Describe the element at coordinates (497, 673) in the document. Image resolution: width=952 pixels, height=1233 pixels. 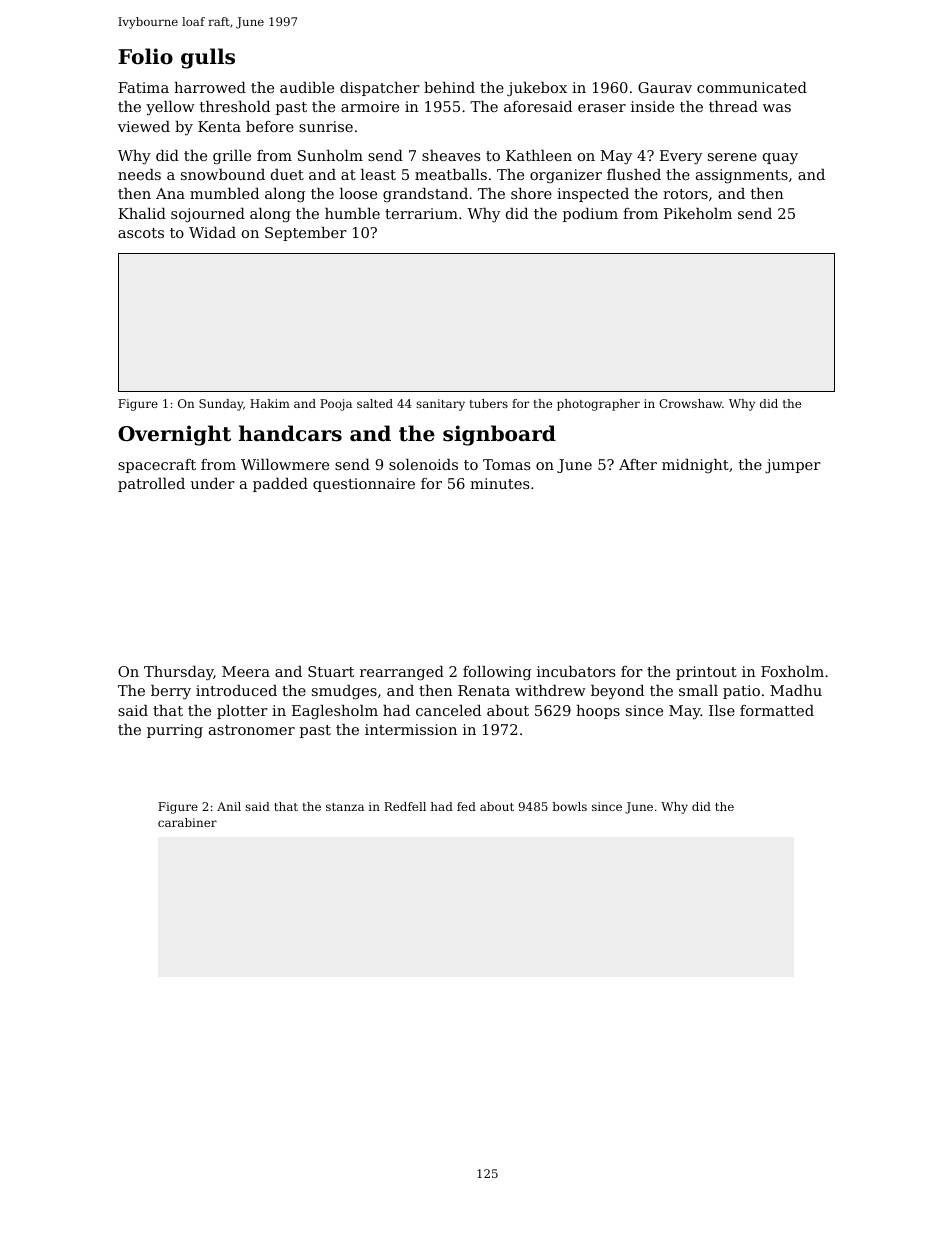
I see `following` at that location.
